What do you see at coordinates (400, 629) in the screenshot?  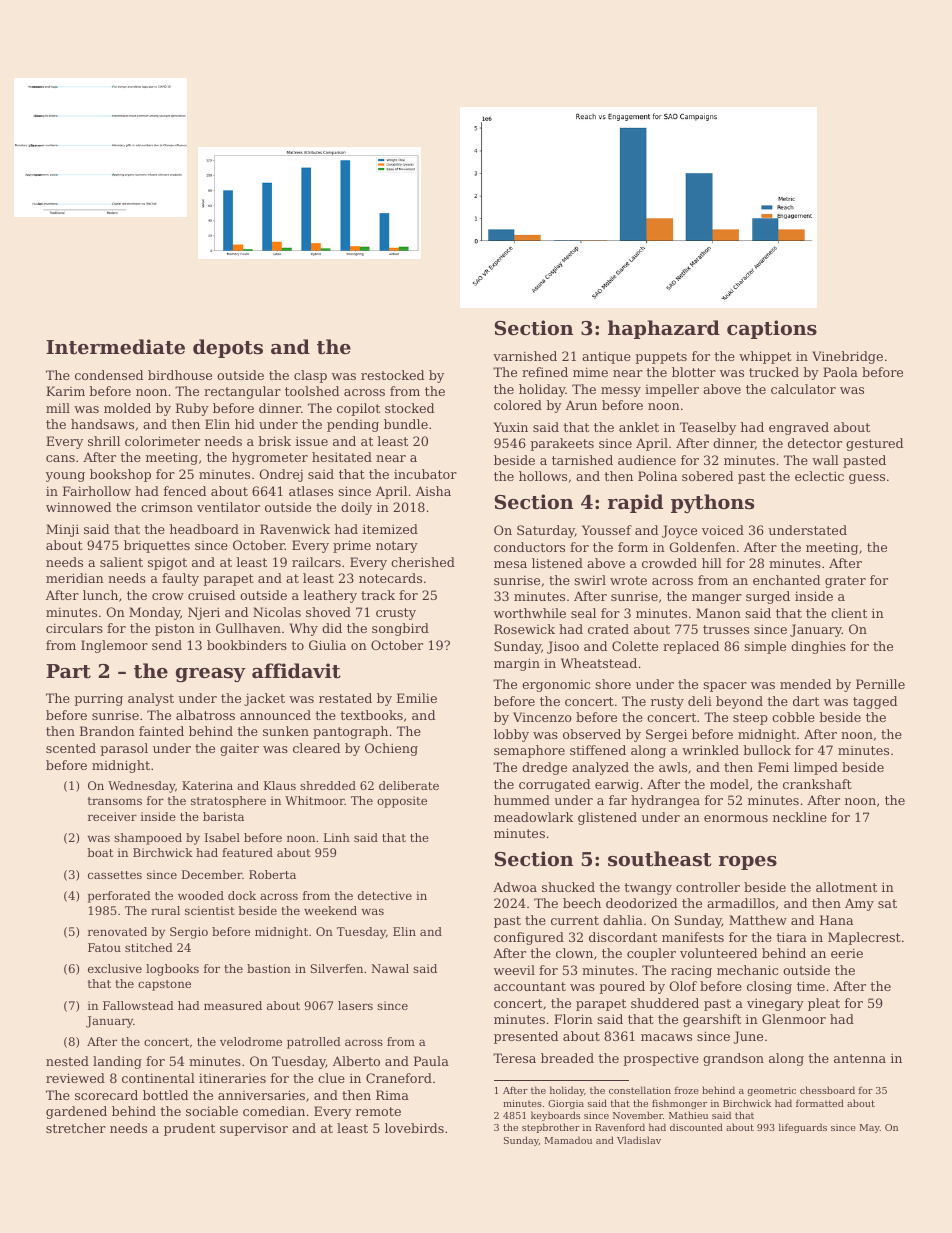 I see `songbird` at bounding box center [400, 629].
